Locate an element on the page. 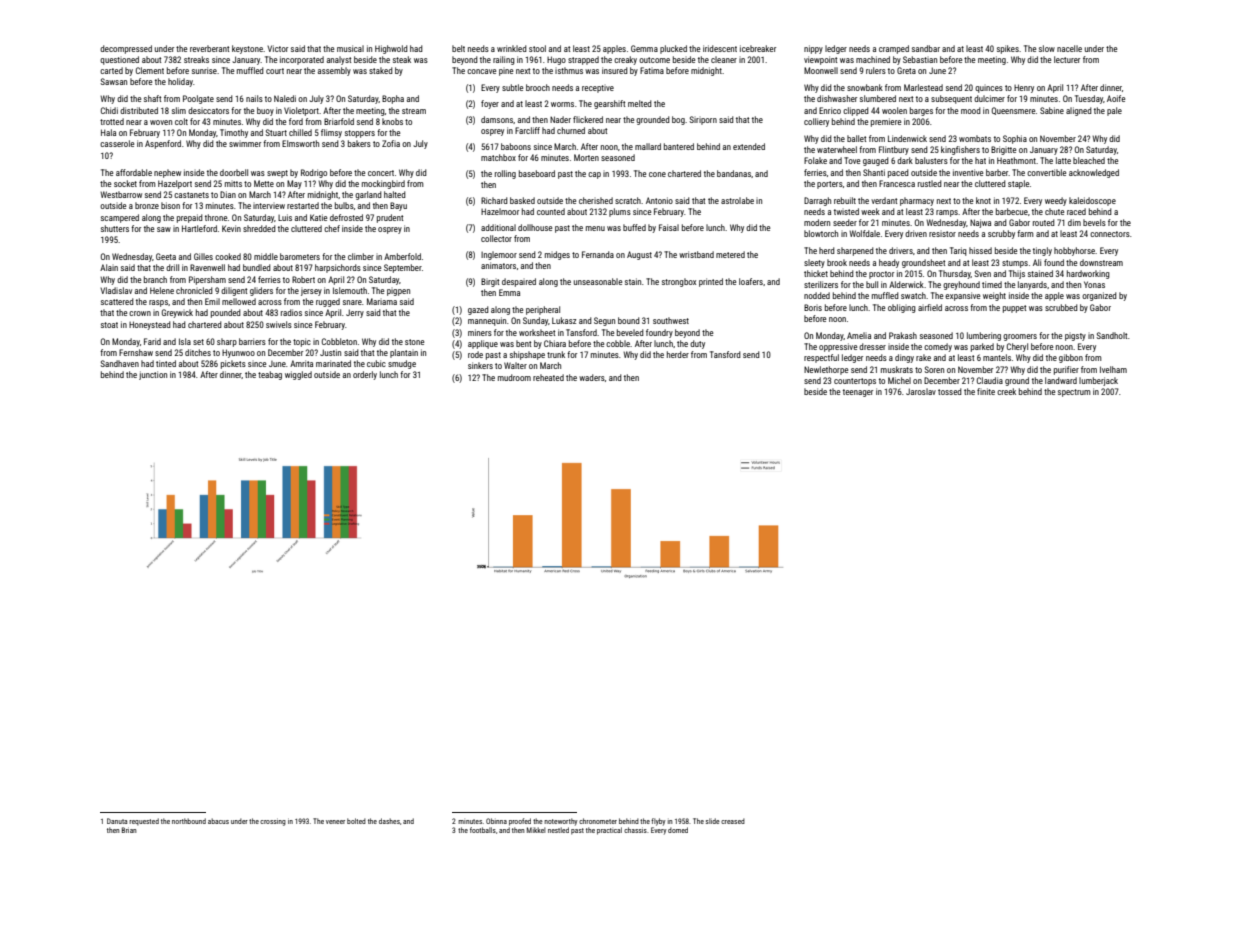 The width and height of the document is (1233, 952). wrinkled is located at coordinates (512, 48).
